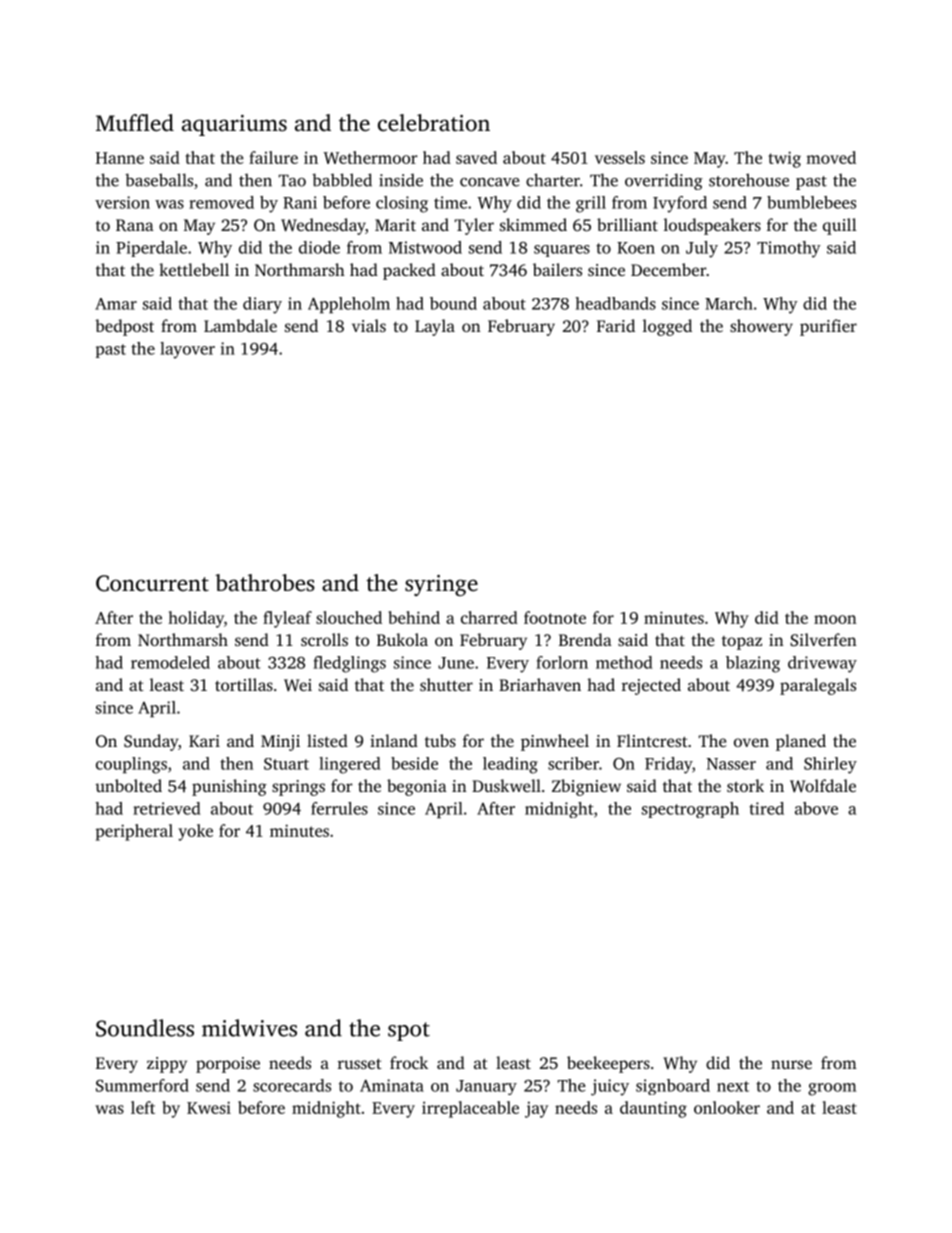 The height and width of the page is (1233, 952). Describe the element at coordinates (135, 123) in the page. I see `Muffled` at that location.
